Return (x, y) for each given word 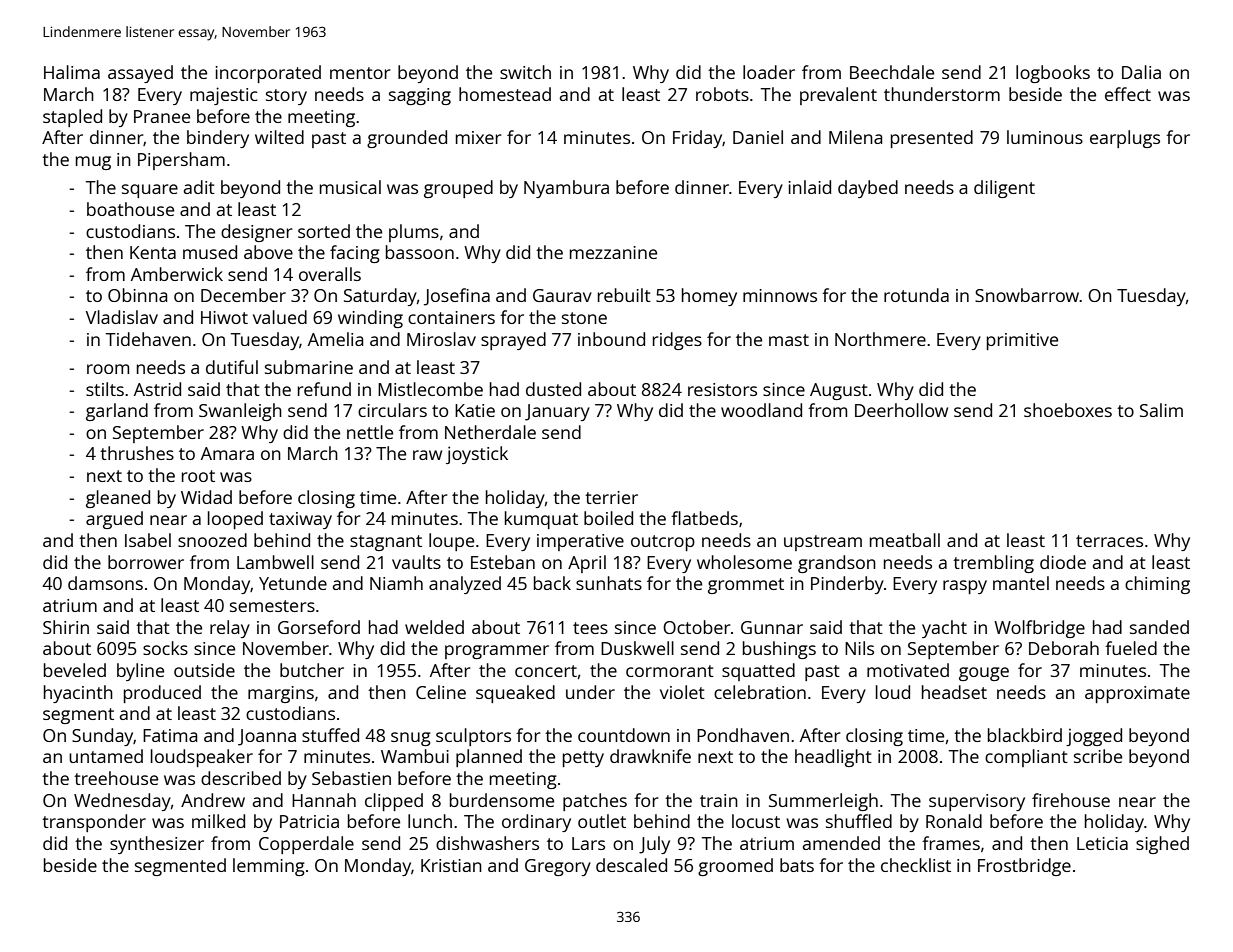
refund (324, 389)
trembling (993, 564)
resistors (722, 389)
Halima (72, 72)
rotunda (916, 295)
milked (218, 821)
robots (722, 94)
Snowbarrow (1027, 295)
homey (709, 297)
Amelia (335, 339)
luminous (1045, 137)
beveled (75, 670)
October (696, 627)
